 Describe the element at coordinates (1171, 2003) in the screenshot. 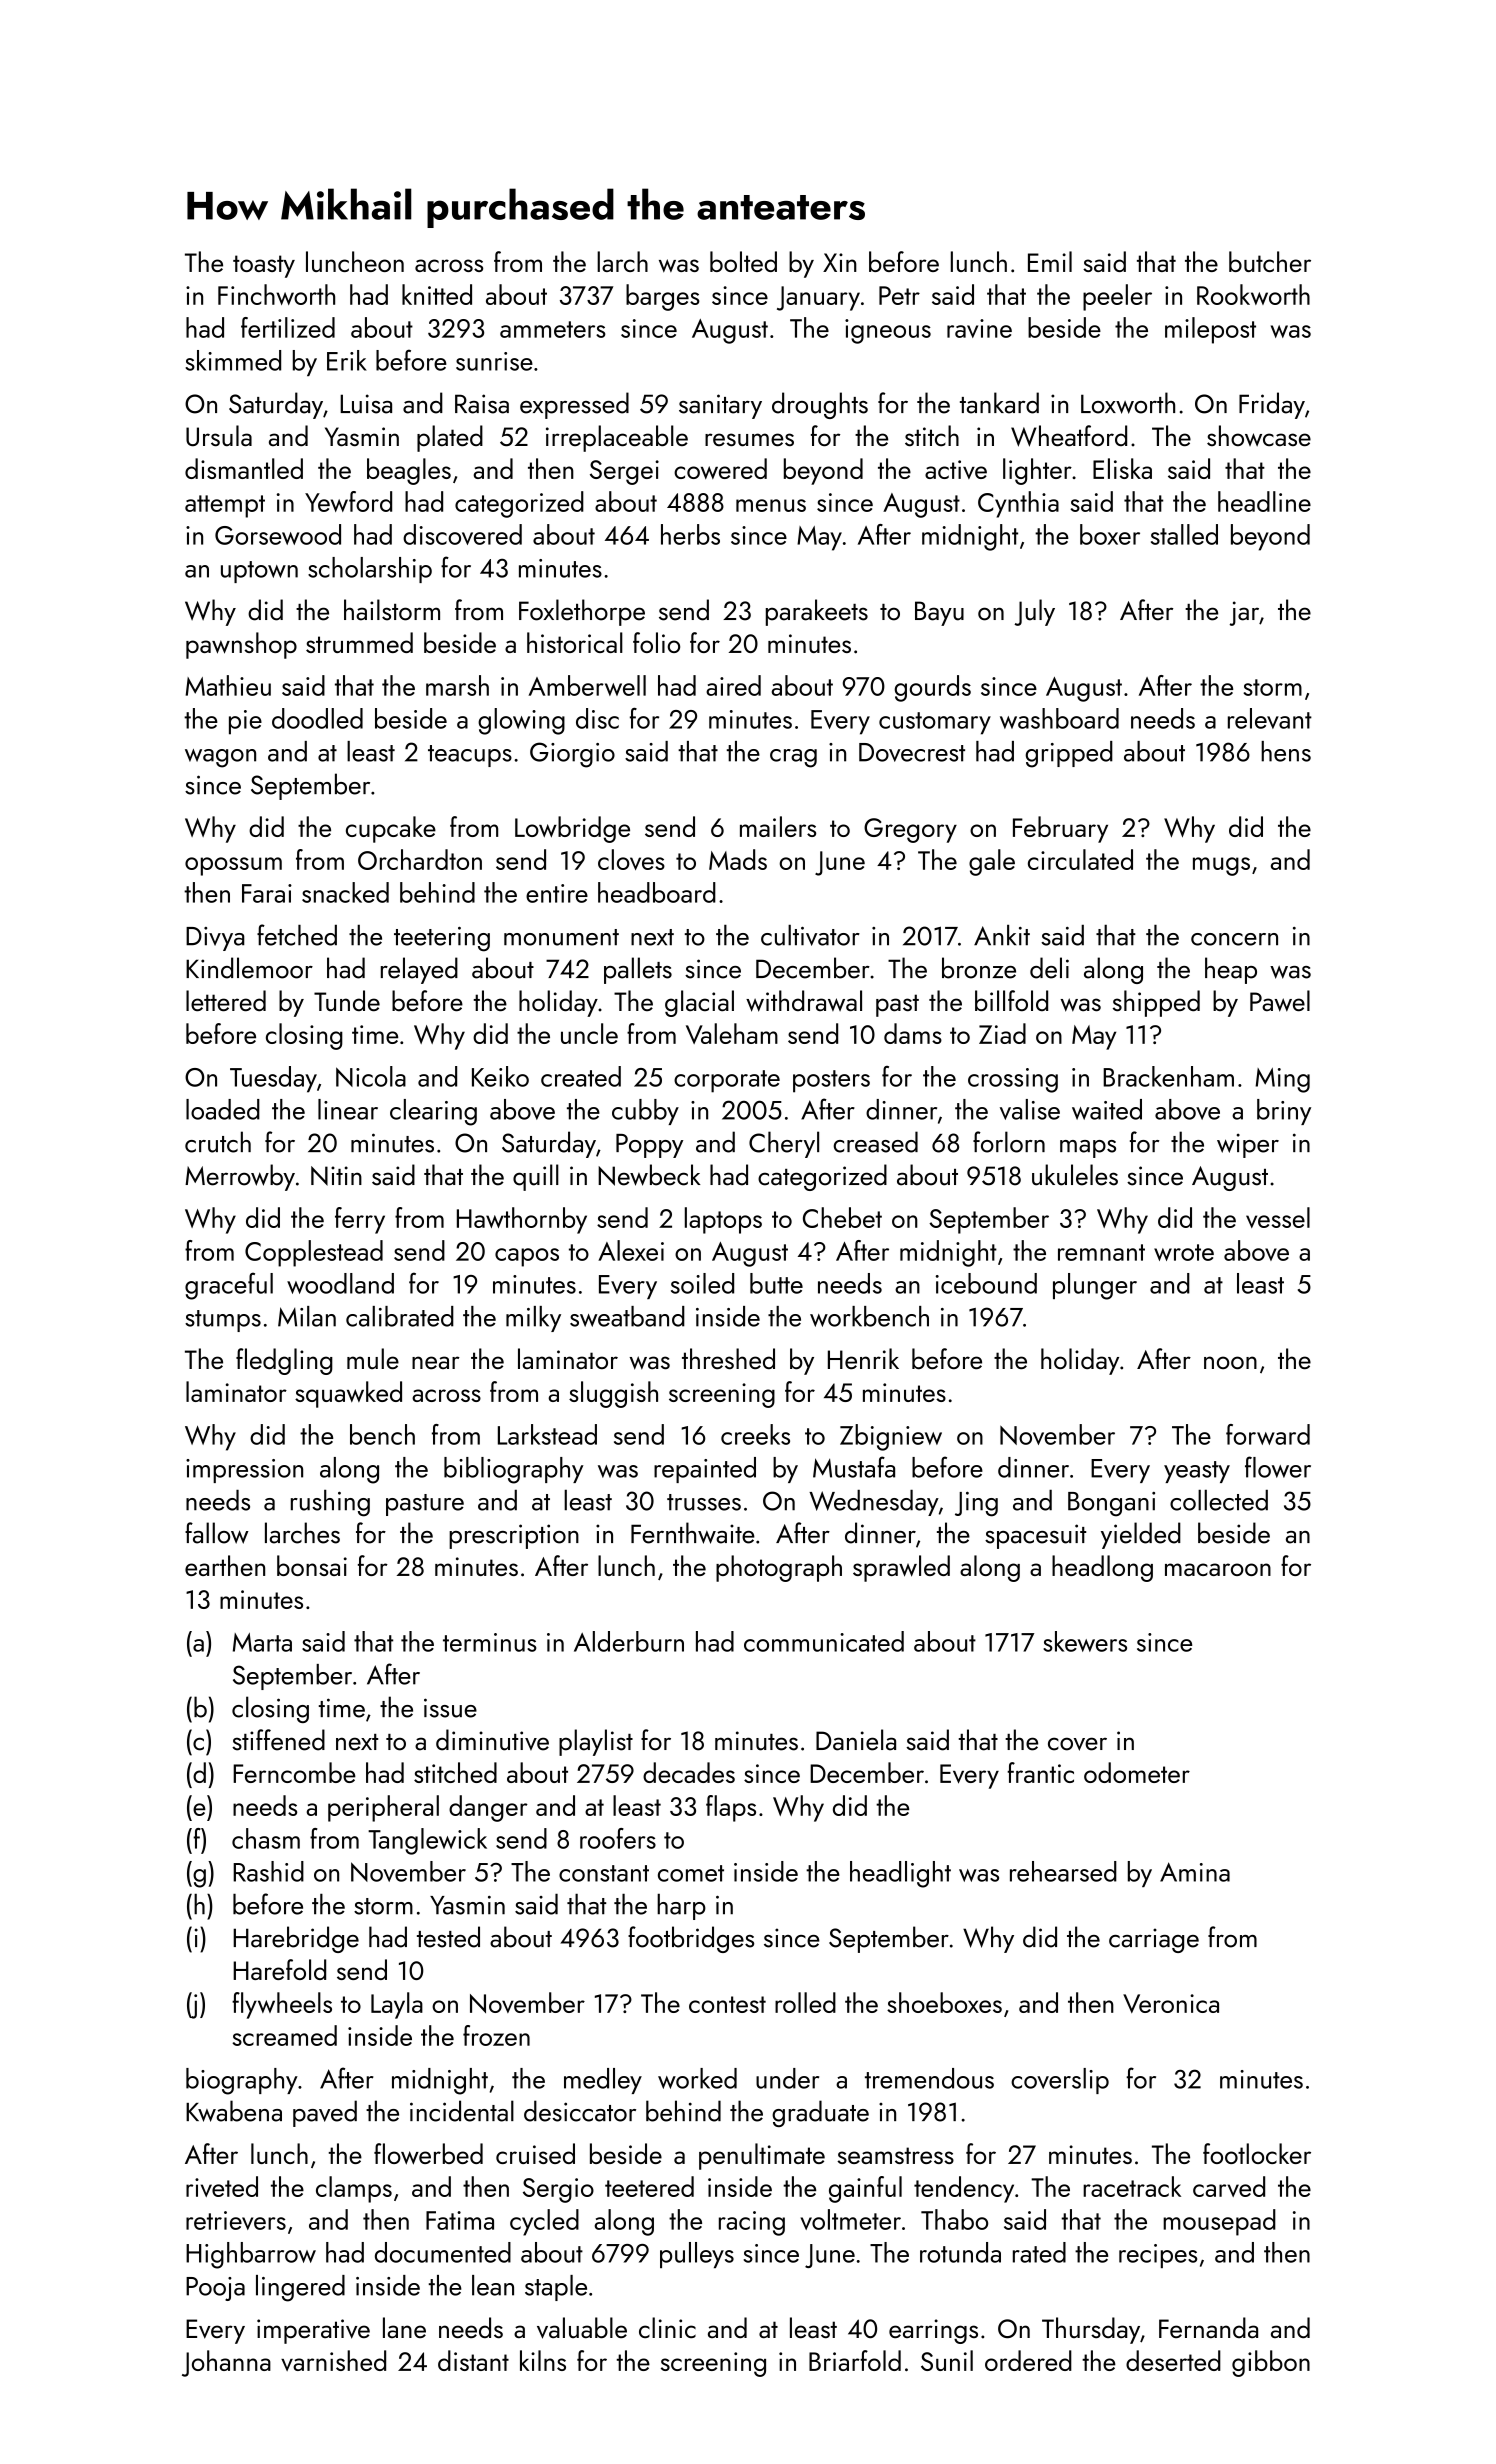

I see `Veronica` at that location.
